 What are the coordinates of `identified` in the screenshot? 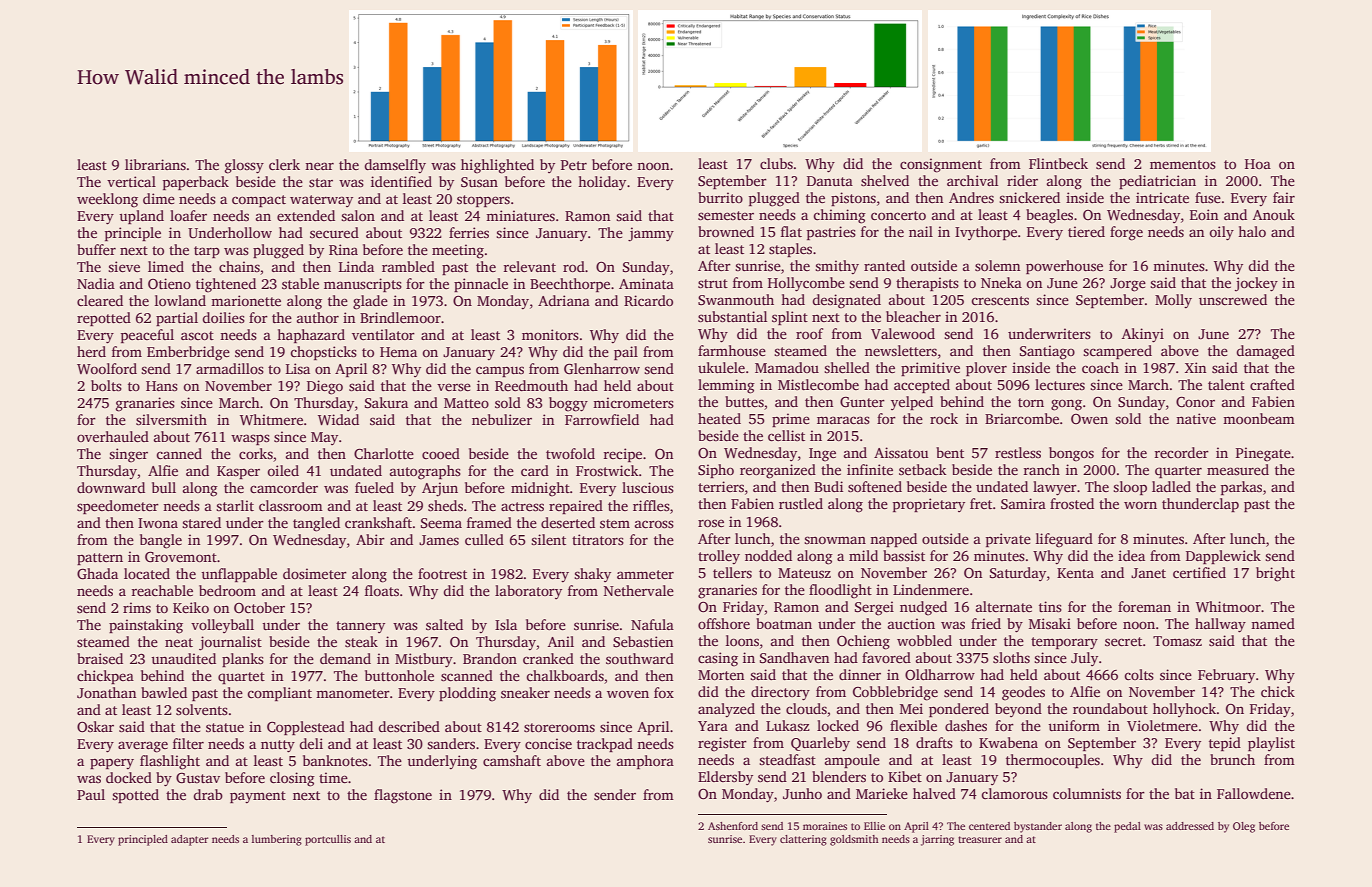 It's located at (401, 181).
